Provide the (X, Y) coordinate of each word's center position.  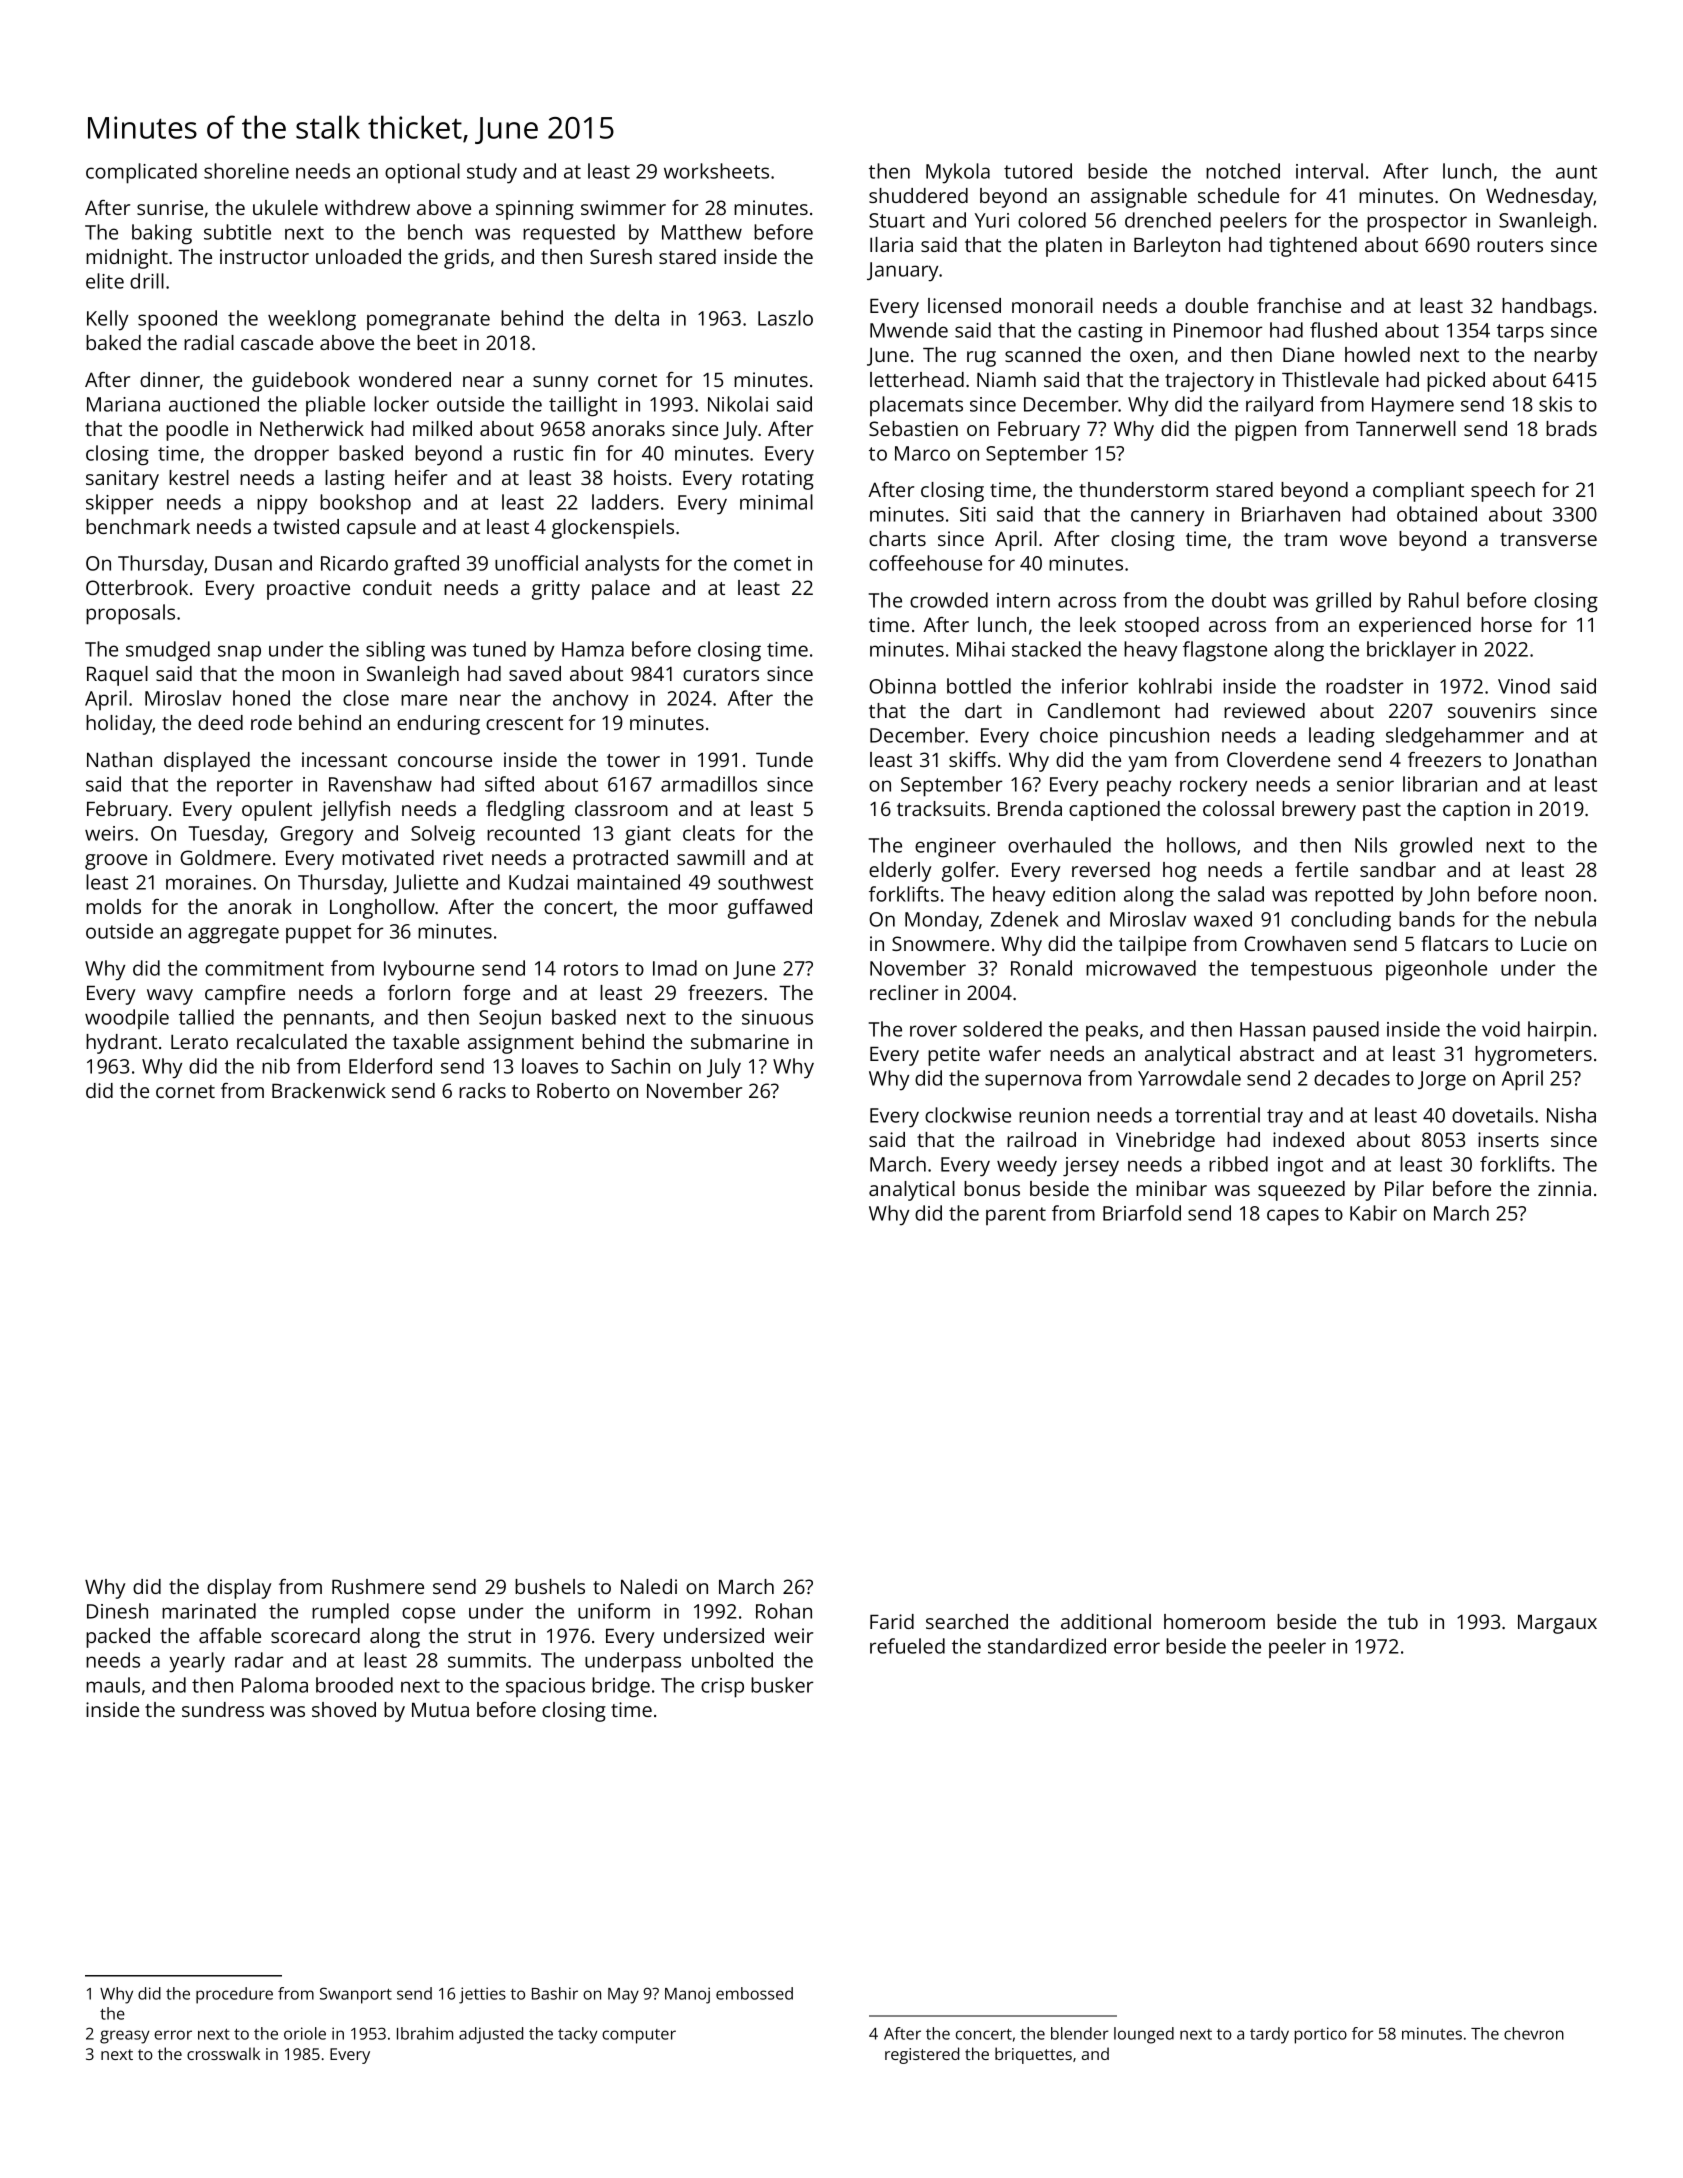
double (1216, 305)
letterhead (917, 379)
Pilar (1404, 1188)
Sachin (640, 1066)
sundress (223, 1709)
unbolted (732, 1660)
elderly (900, 872)
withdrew (367, 207)
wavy (170, 997)
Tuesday (227, 835)
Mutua (440, 1710)
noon (1568, 896)
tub (1403, 1621)
